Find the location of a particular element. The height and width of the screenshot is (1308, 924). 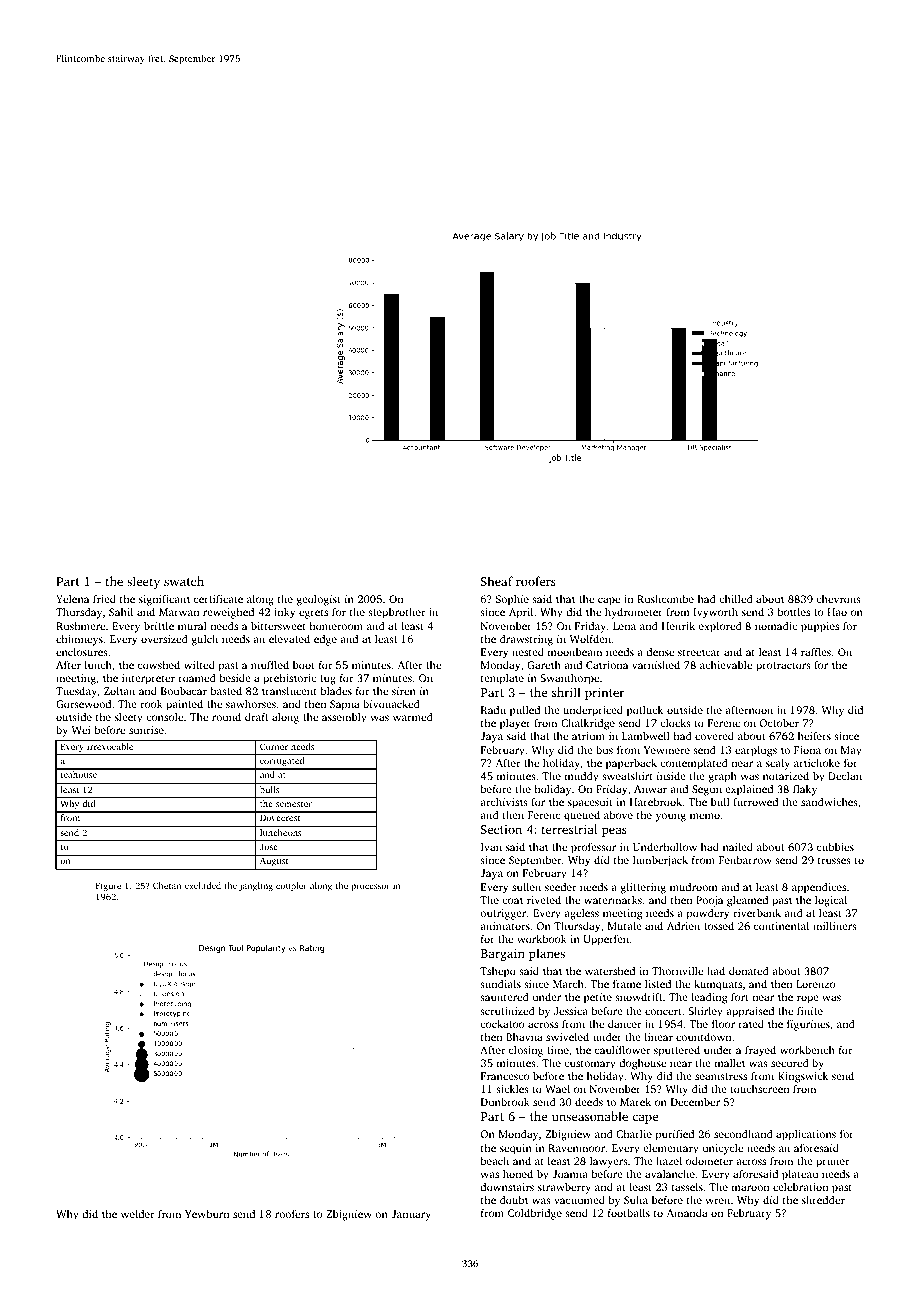

artichoke is located at coordinates (817, 763).
